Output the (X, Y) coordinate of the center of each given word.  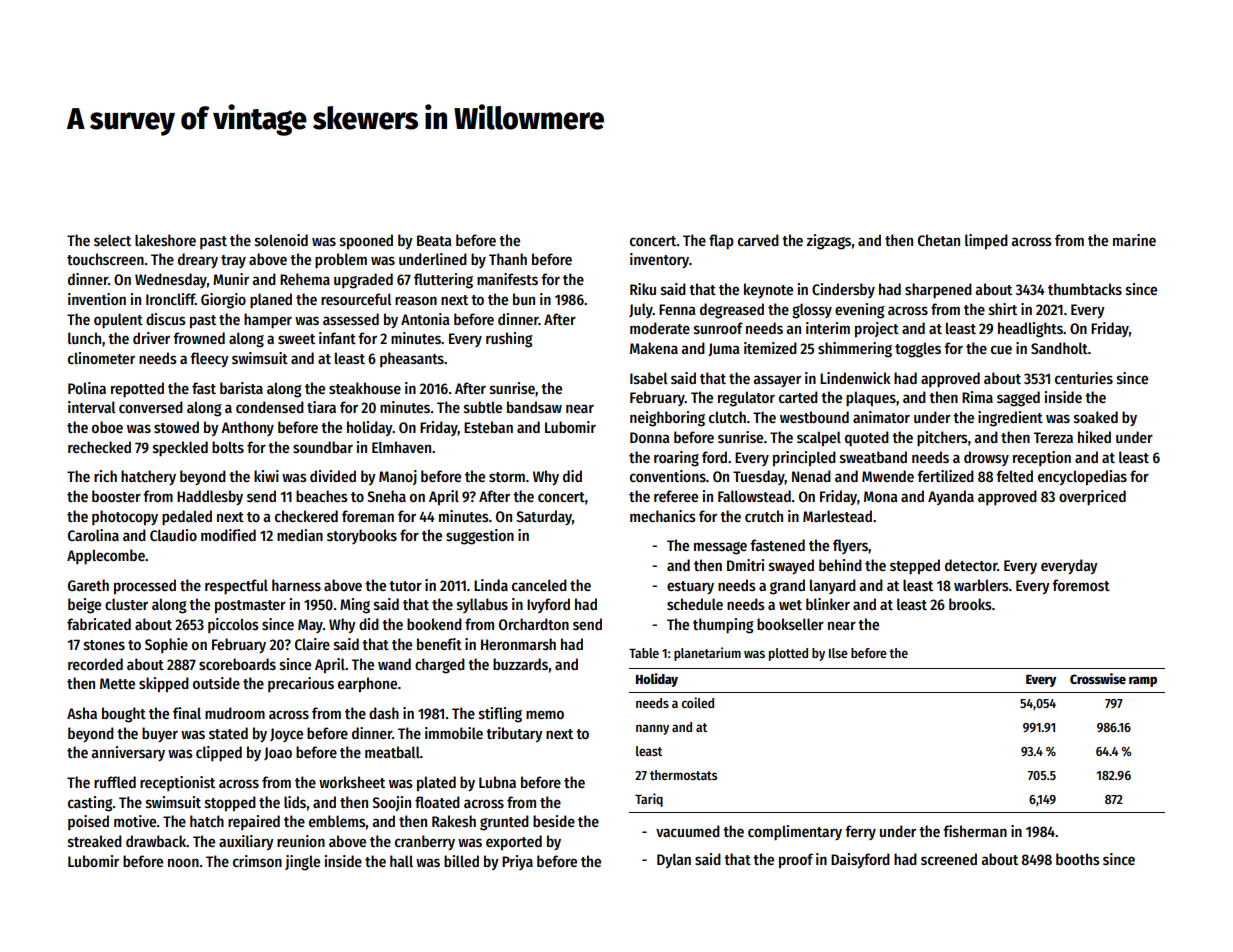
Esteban (488, 427)
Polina (87, 388)
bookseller (790, 624)
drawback (156, 841)
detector (971, 565)
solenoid (281, 240)
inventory (659, 260)
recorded (95, 664)
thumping (723, 626)
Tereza (1053, 437)
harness (296, 585)
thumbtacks (1085, 289)
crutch (764, 516)
